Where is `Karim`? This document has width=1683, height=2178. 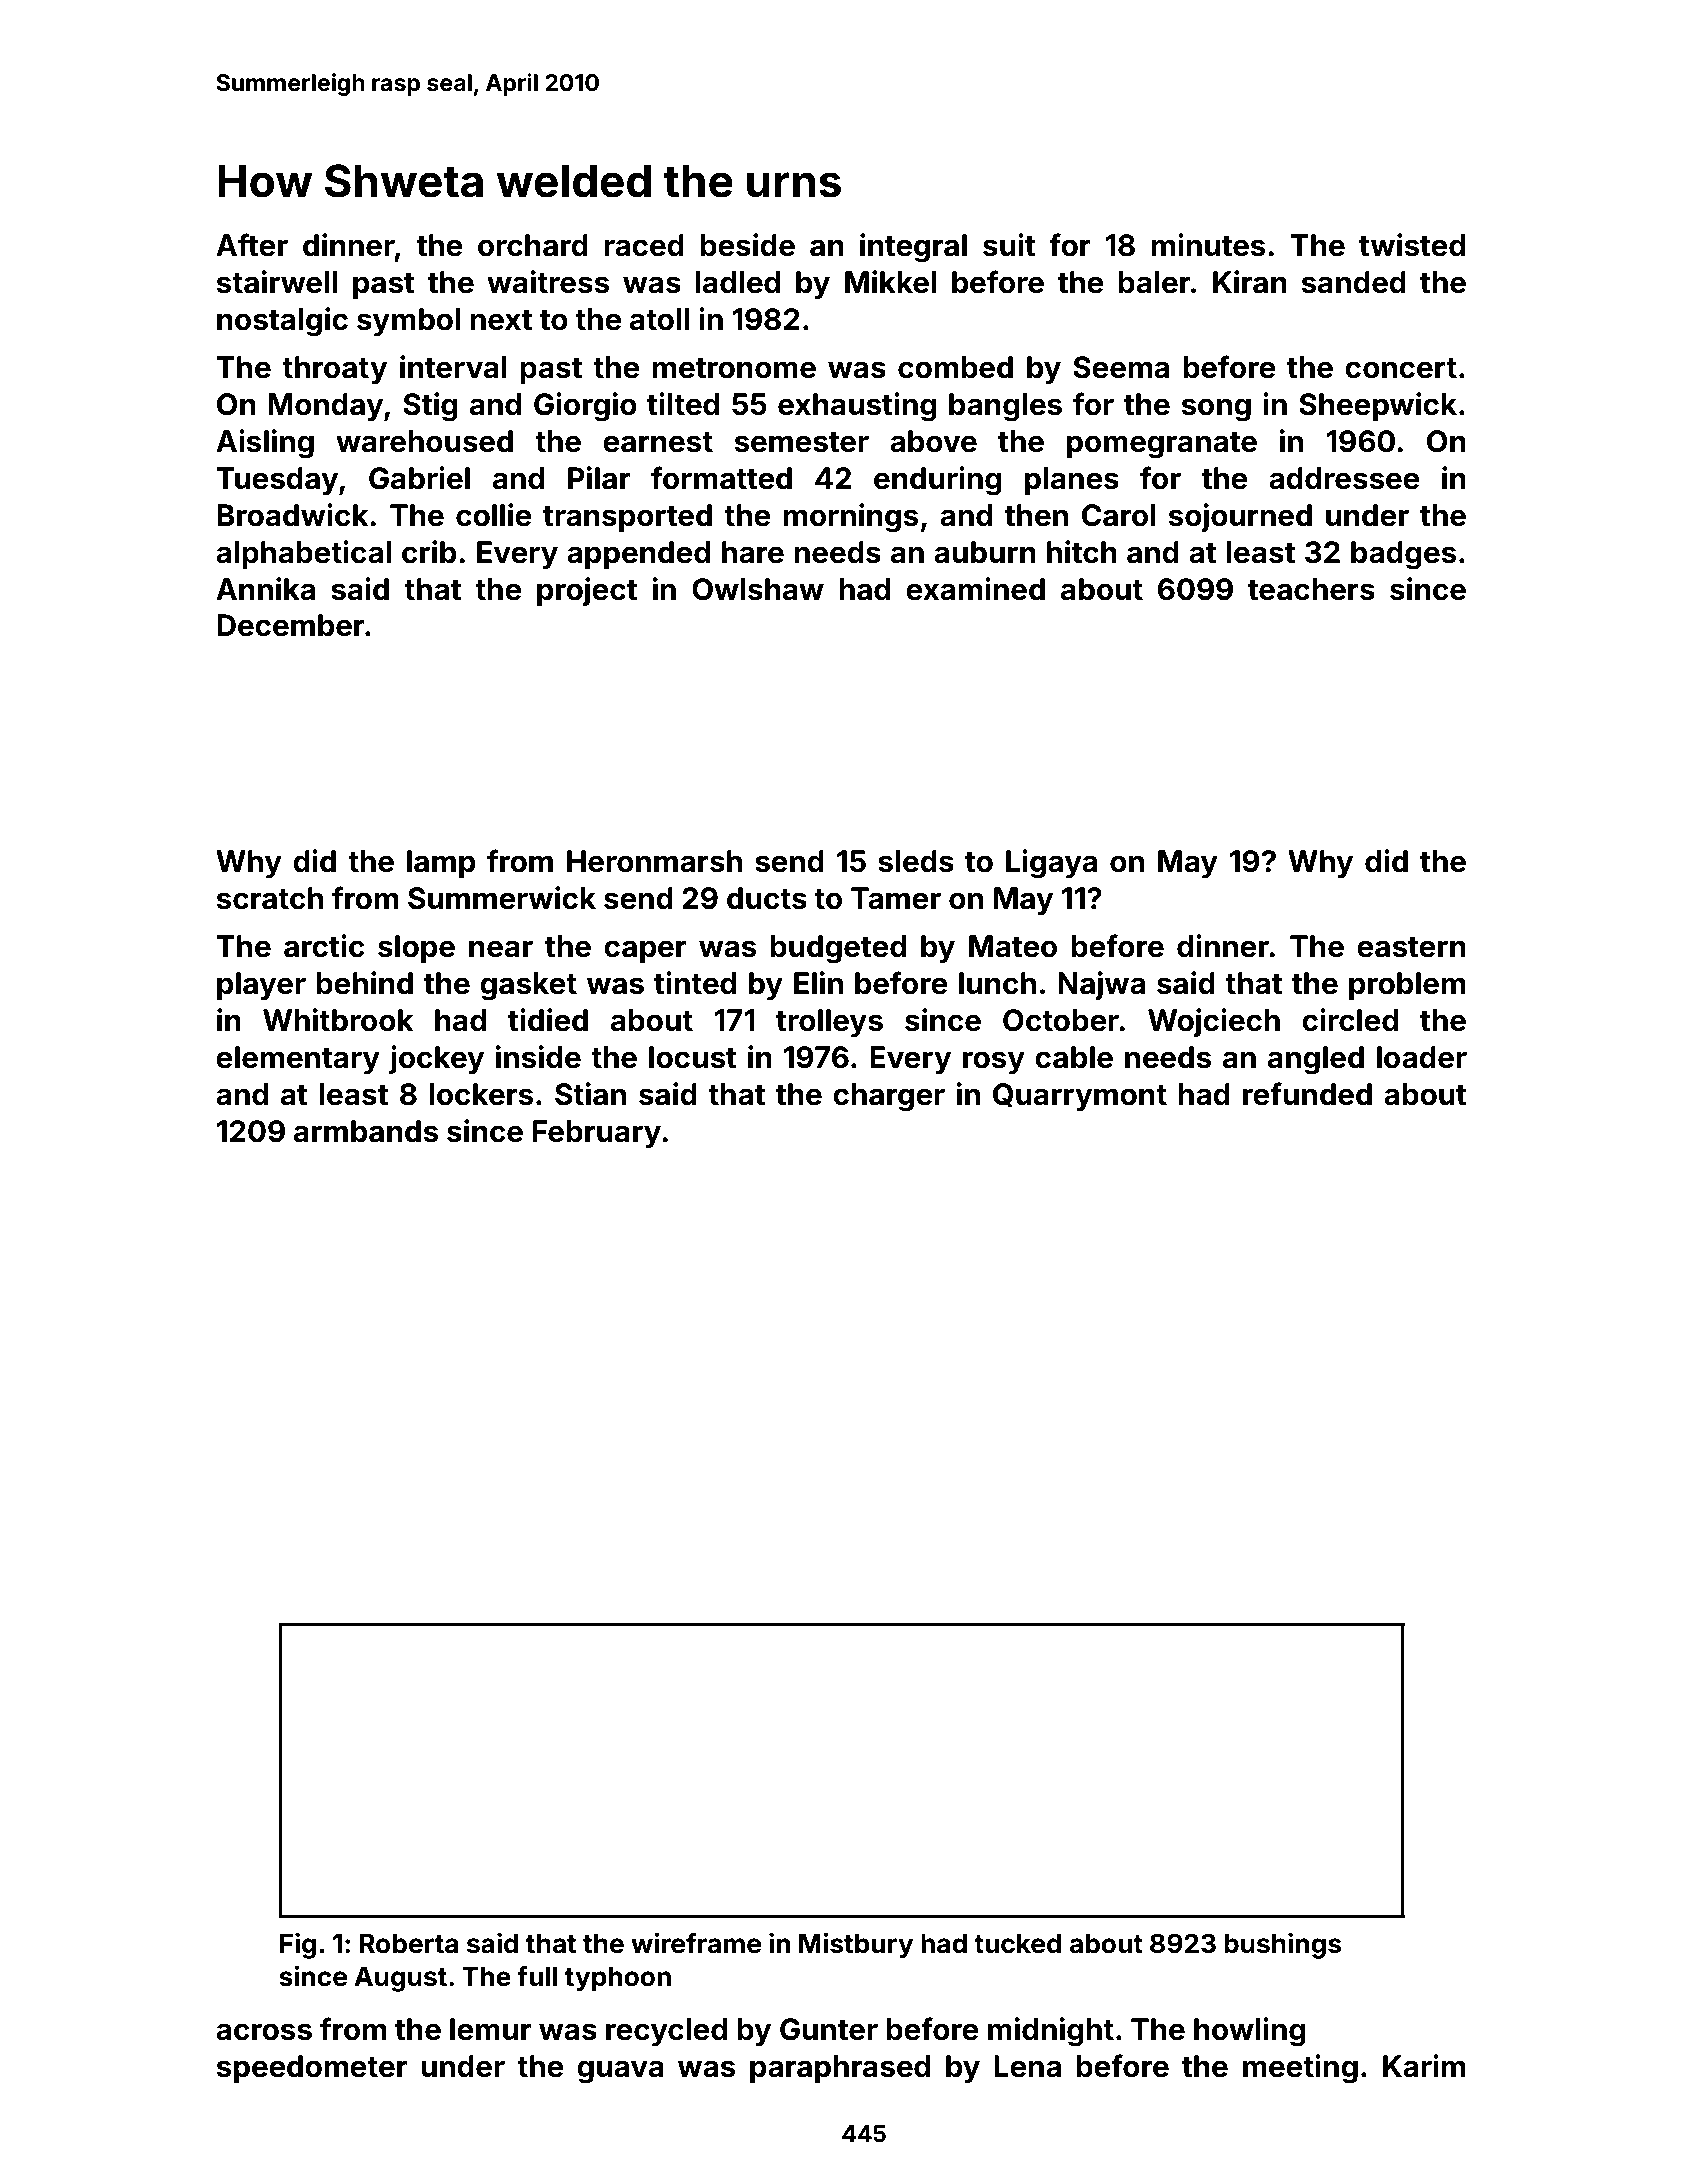 Karim is located at coordinates (1424, 2066).
